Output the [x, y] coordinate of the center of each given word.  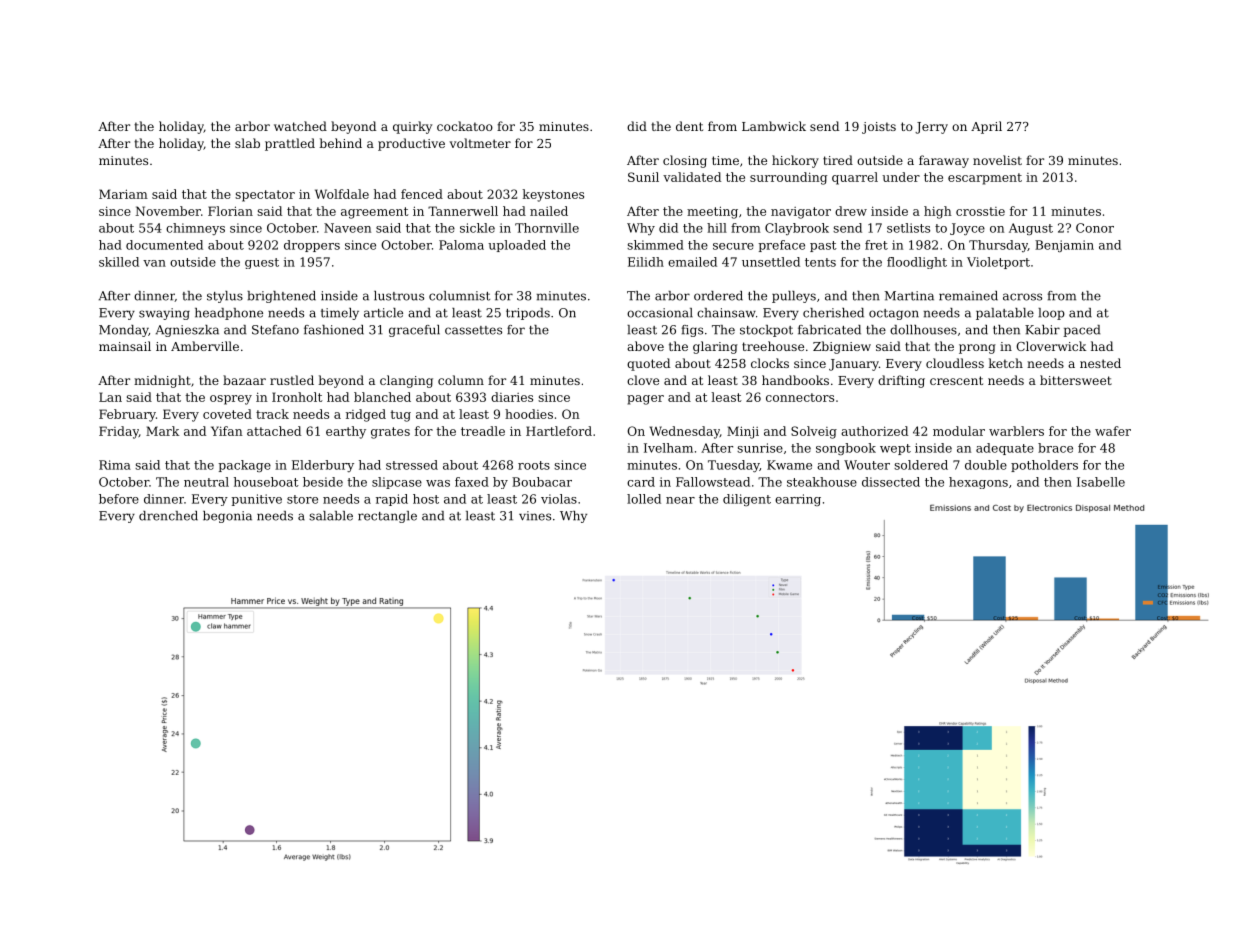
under [901, 177]
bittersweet [1076, 380]
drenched [168, 516]
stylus [225, 297]
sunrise [760, 448]
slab [247, 143]
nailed [549, 211]
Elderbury [323, 466]
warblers [1016, 431]
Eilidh [646, 262]
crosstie [980, 211]
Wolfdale [342, 194]
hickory [795, 161]
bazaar [244, 380]
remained [968, 296]
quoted [648, 364]
